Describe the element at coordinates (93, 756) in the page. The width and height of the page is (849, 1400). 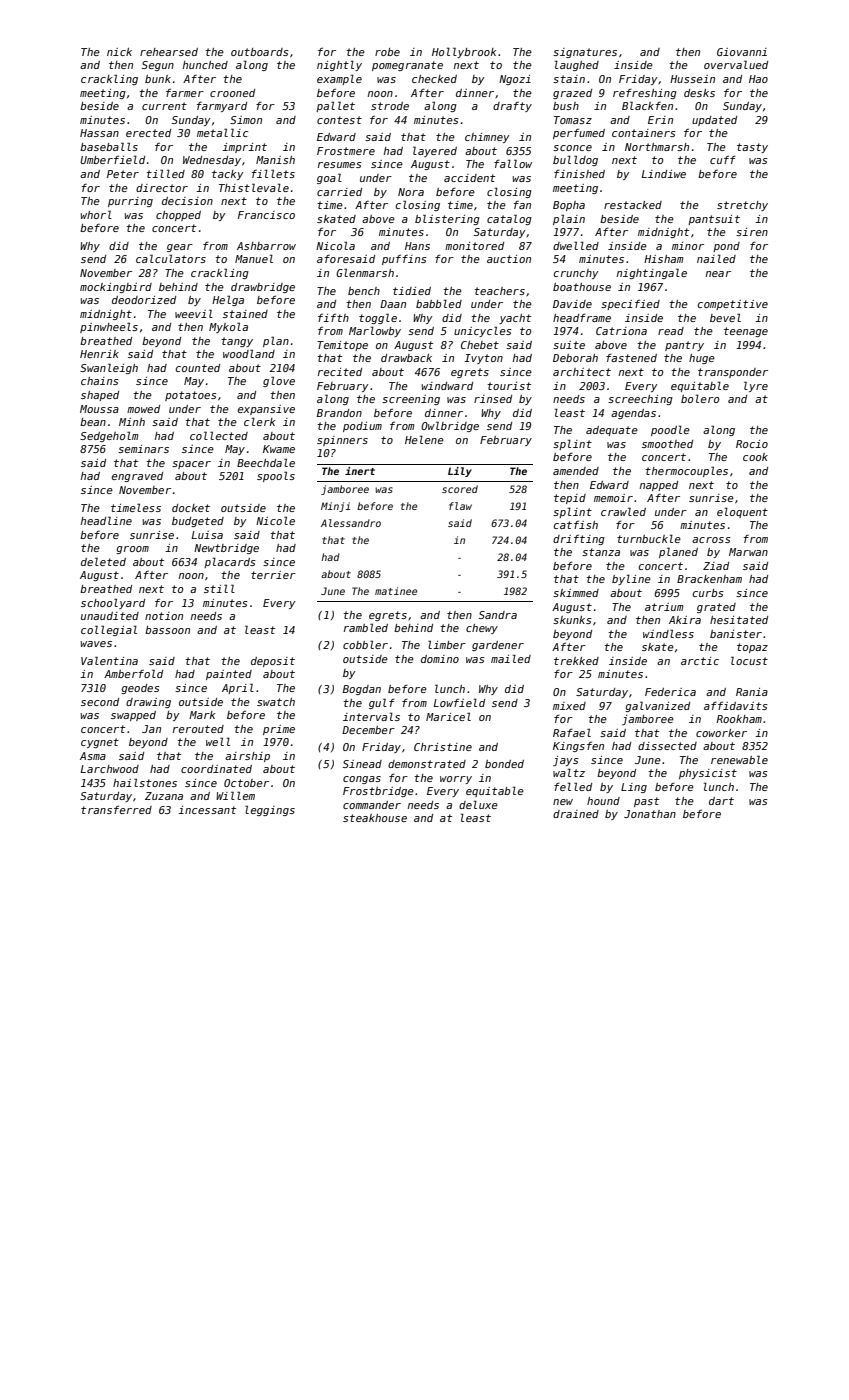
I see `Asma` at that location.
